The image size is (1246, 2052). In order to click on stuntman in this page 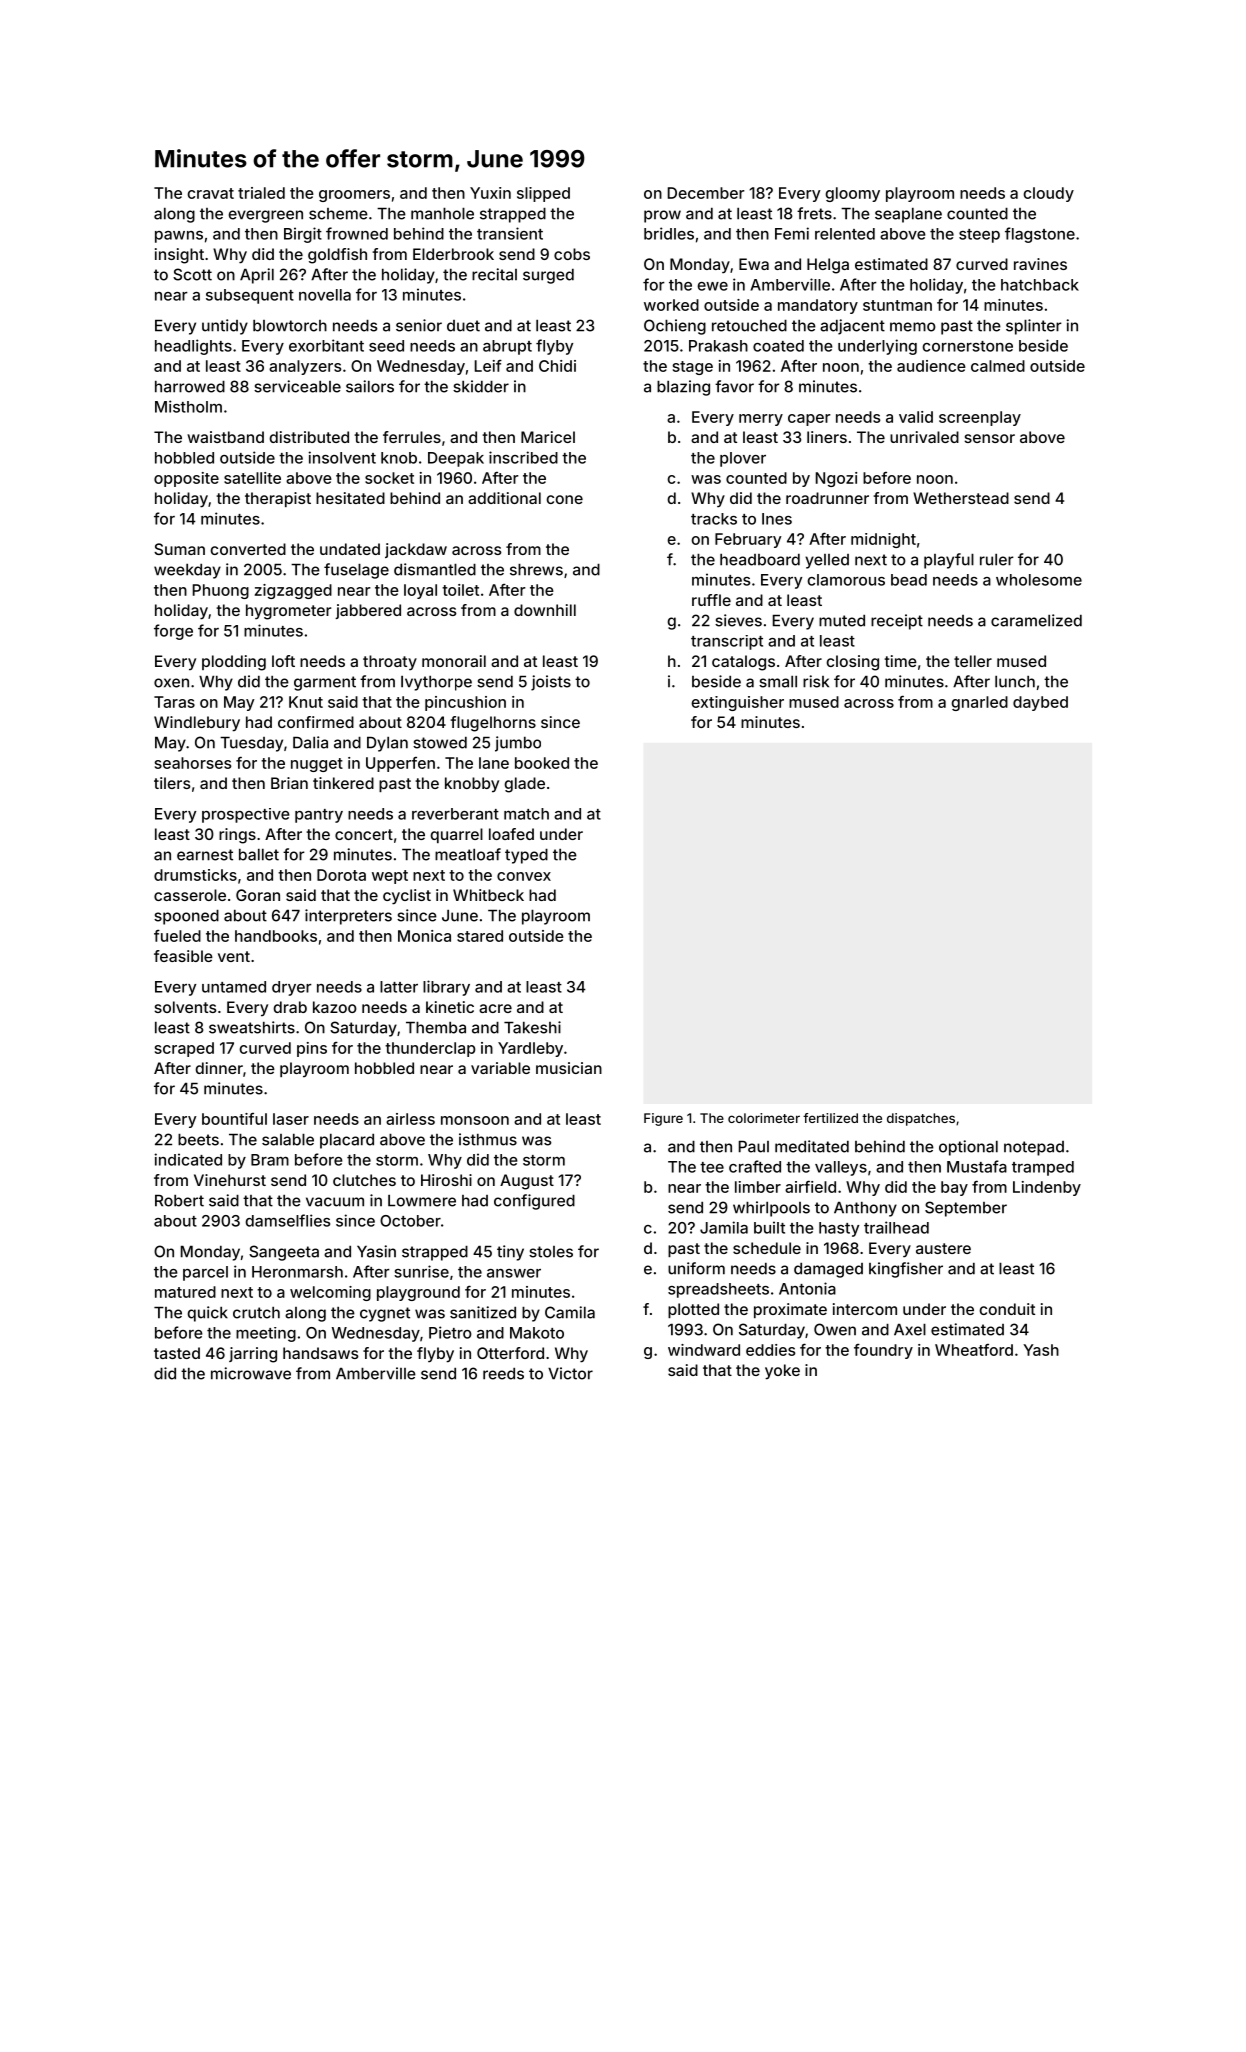, I will do `click(897, 305)`.
